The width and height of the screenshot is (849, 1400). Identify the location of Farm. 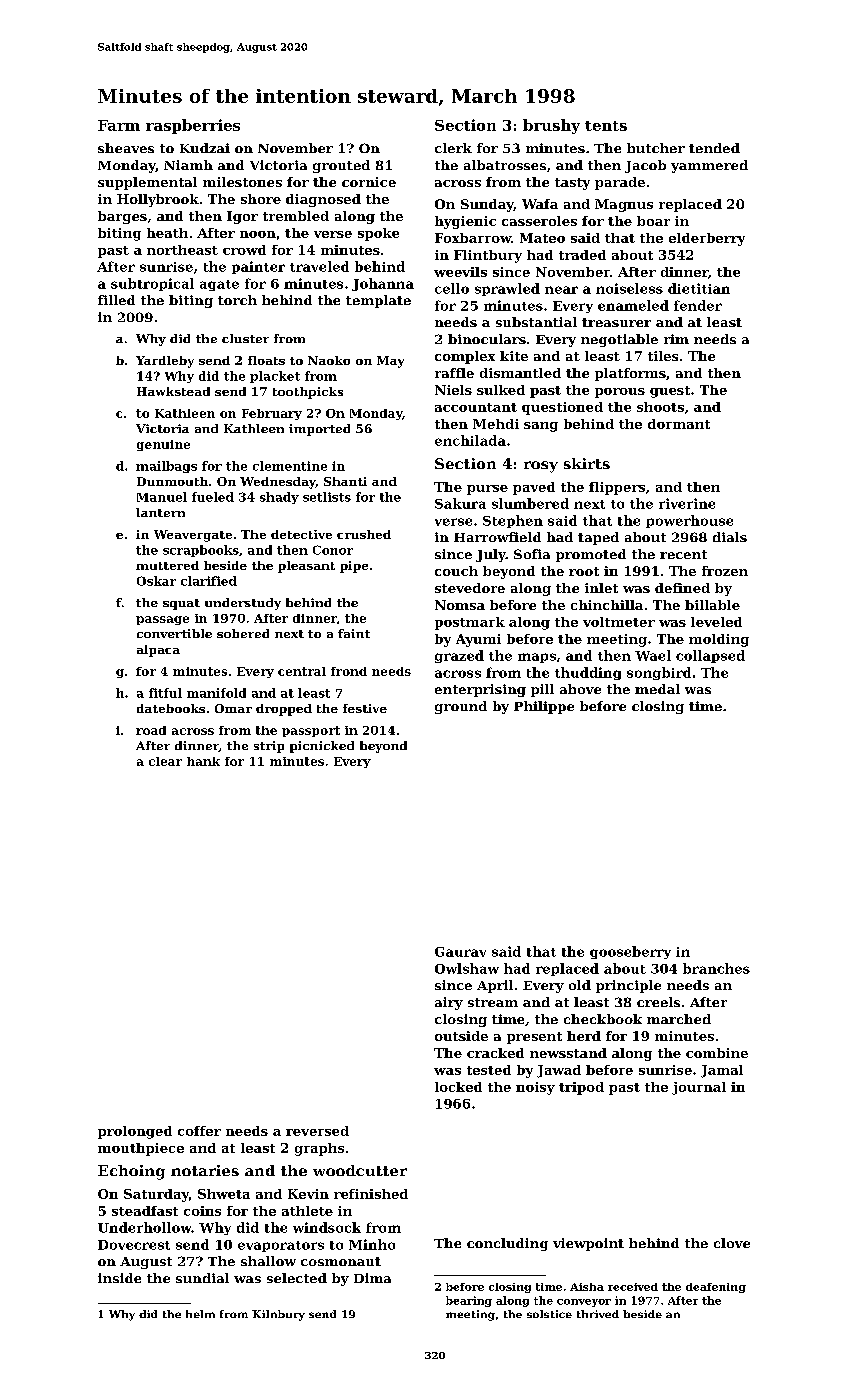
(119, 125).
